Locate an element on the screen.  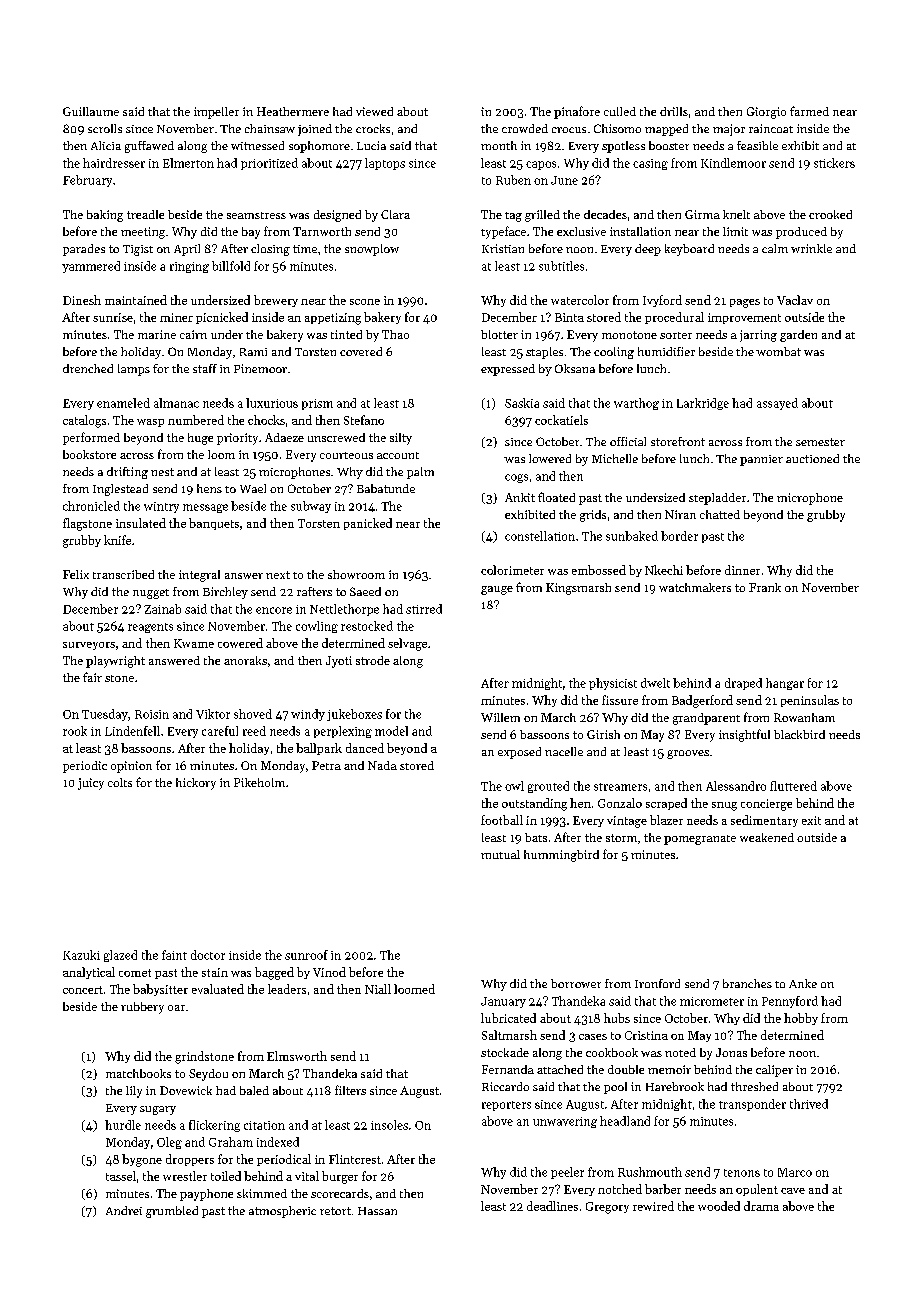
borrower is located at coordinates (576, 983).
